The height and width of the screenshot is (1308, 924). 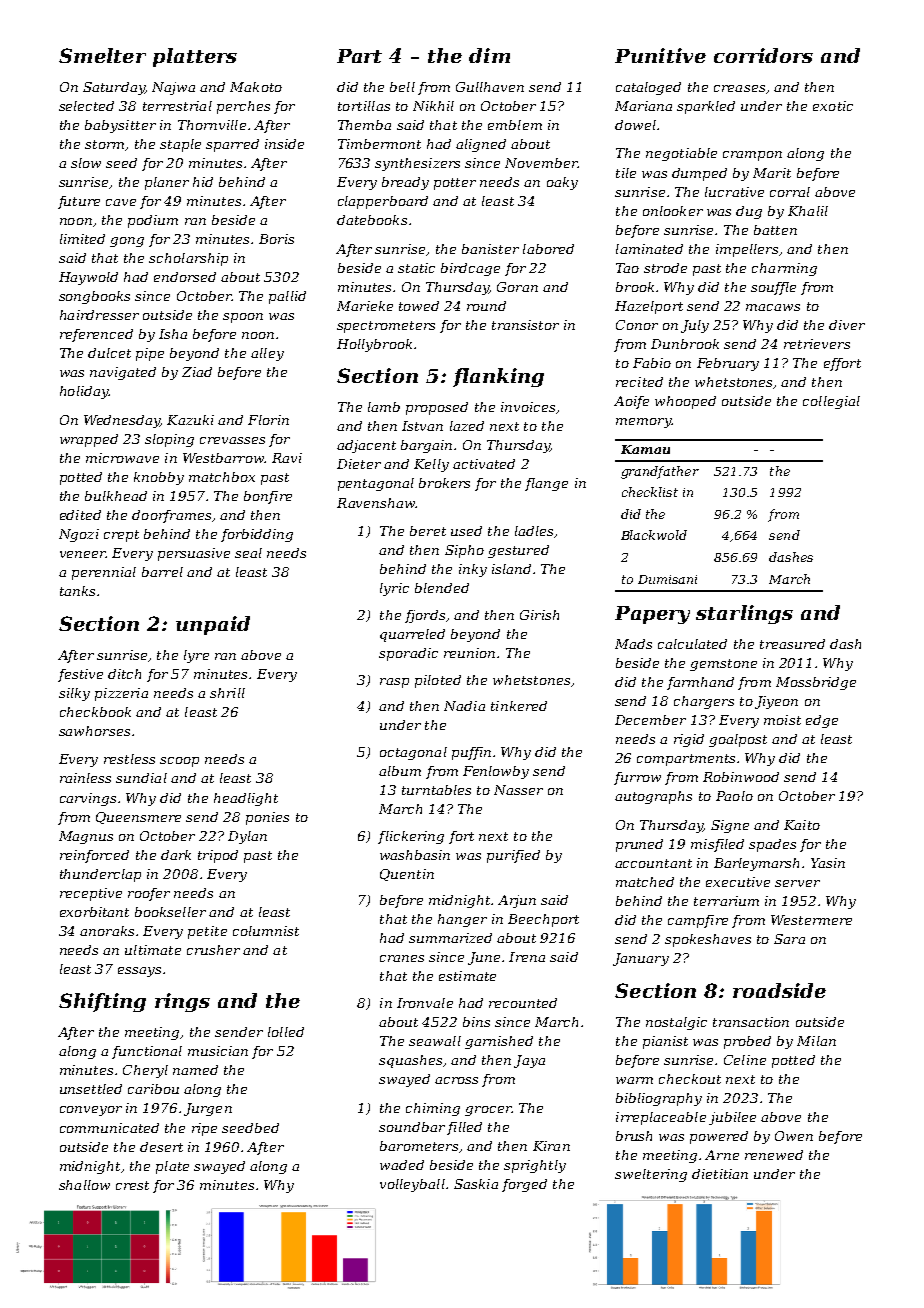 I want to click on exotic, so click(x=833, y=106).
